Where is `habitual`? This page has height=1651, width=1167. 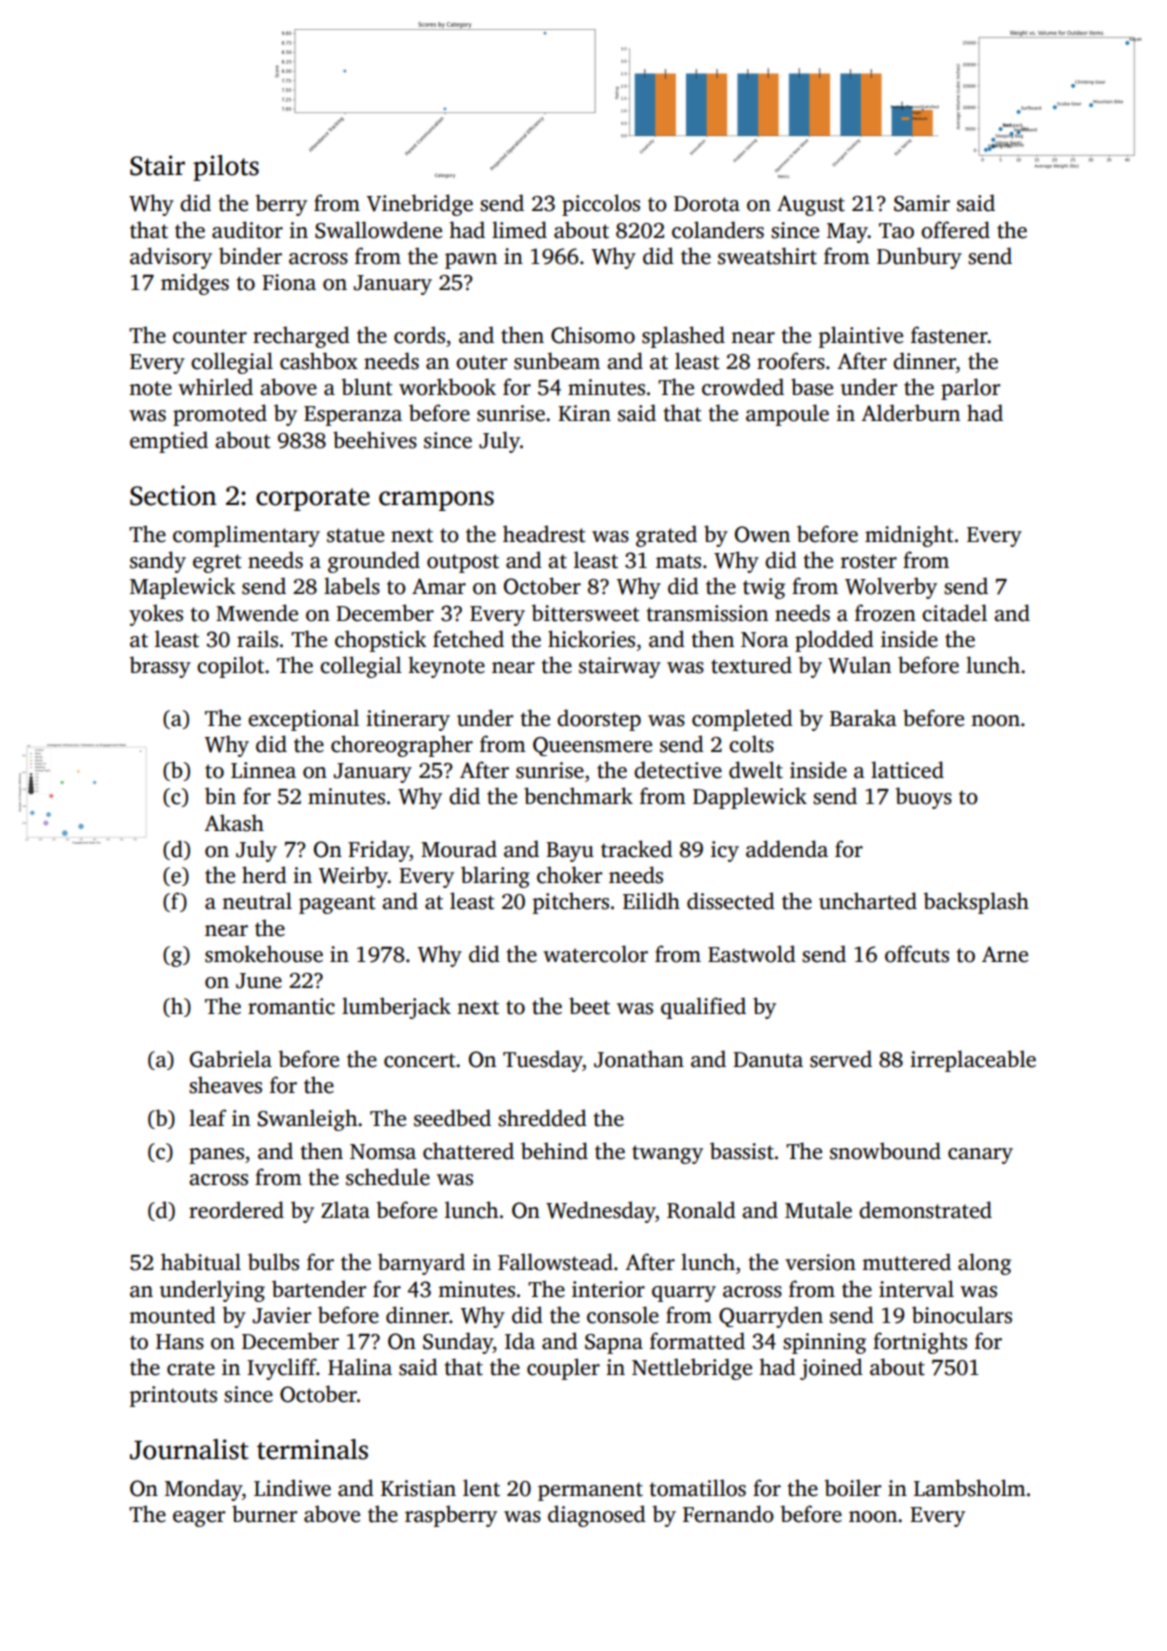 habitual is located at coordinates (201, 1262).
